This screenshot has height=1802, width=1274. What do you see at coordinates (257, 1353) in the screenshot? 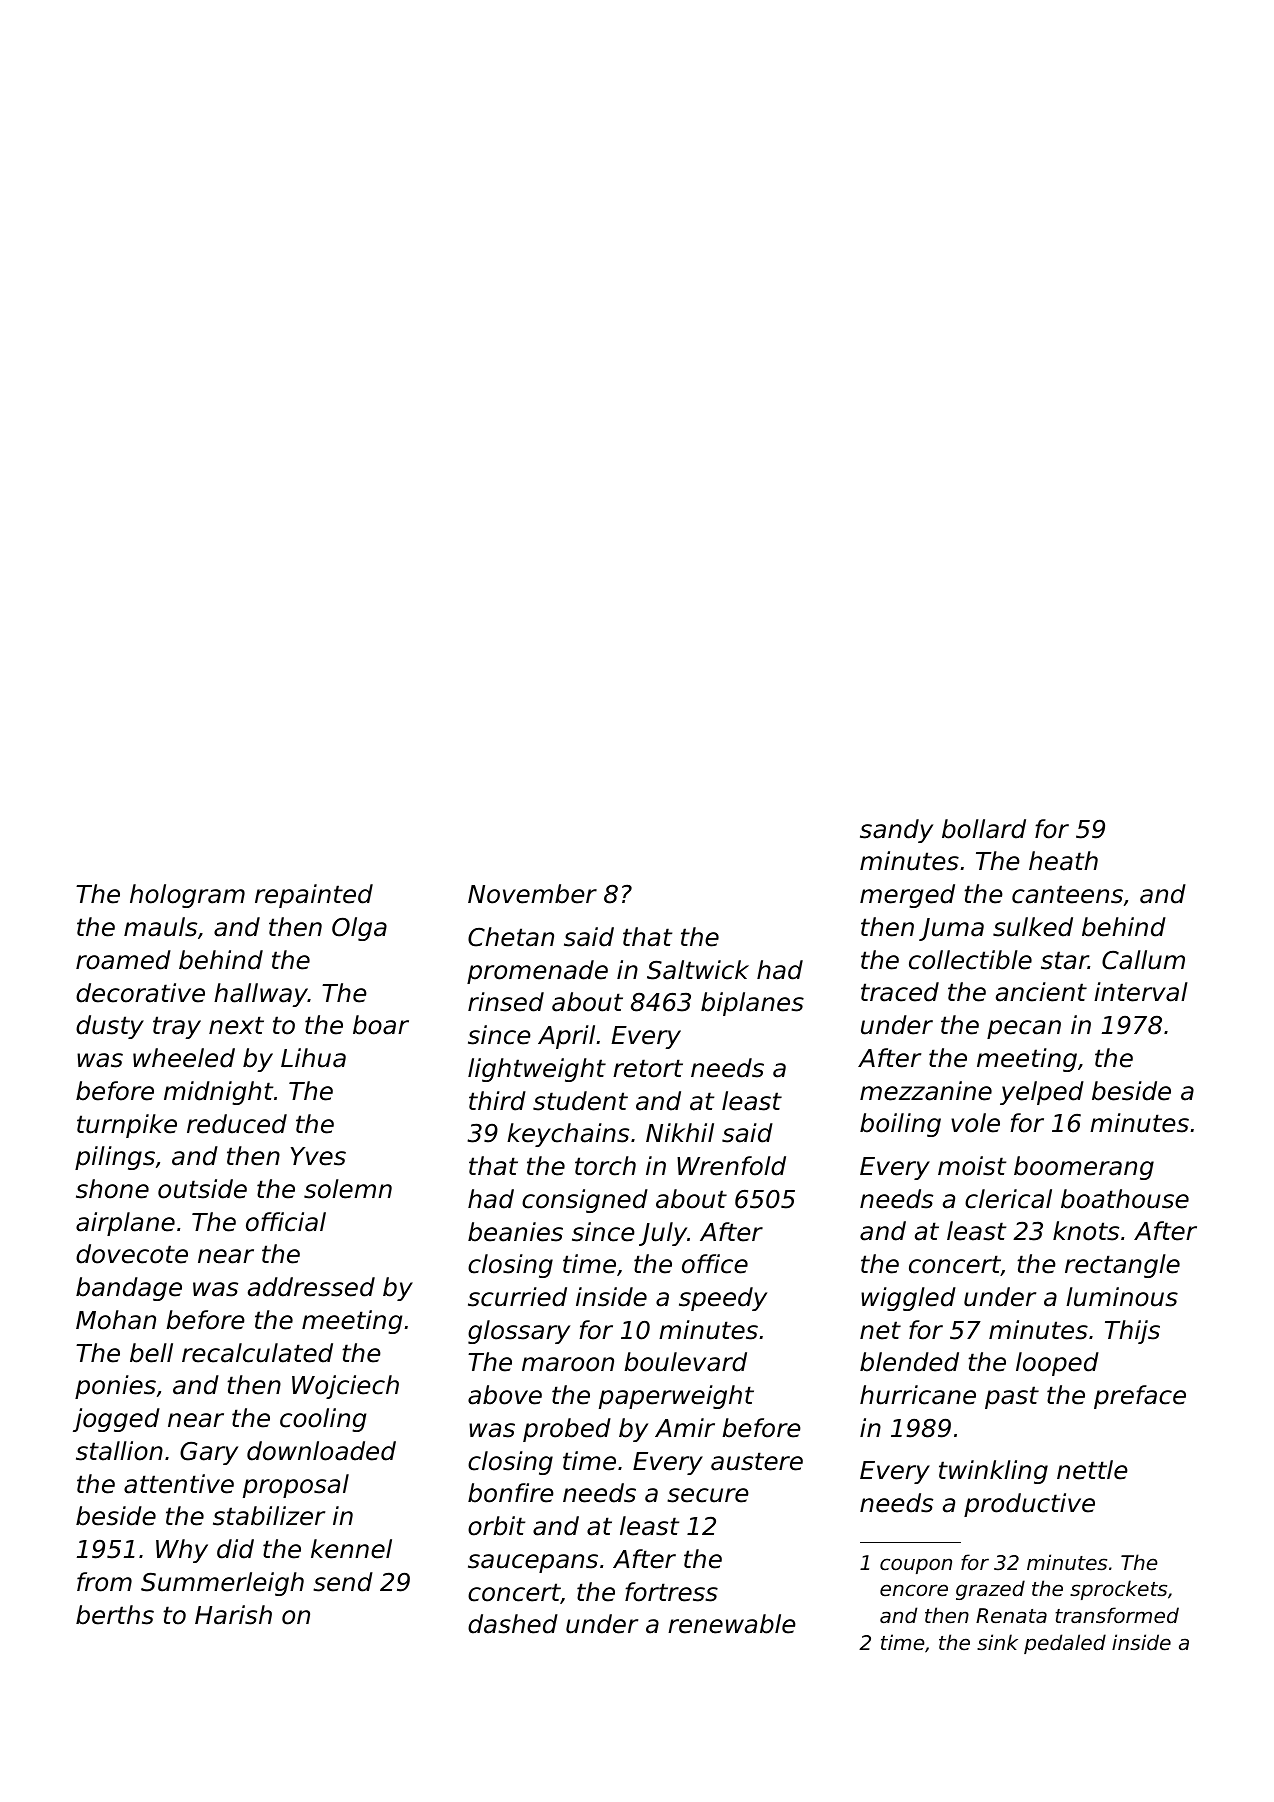
I see `recalculated` at bounding box center [257, 1353].
